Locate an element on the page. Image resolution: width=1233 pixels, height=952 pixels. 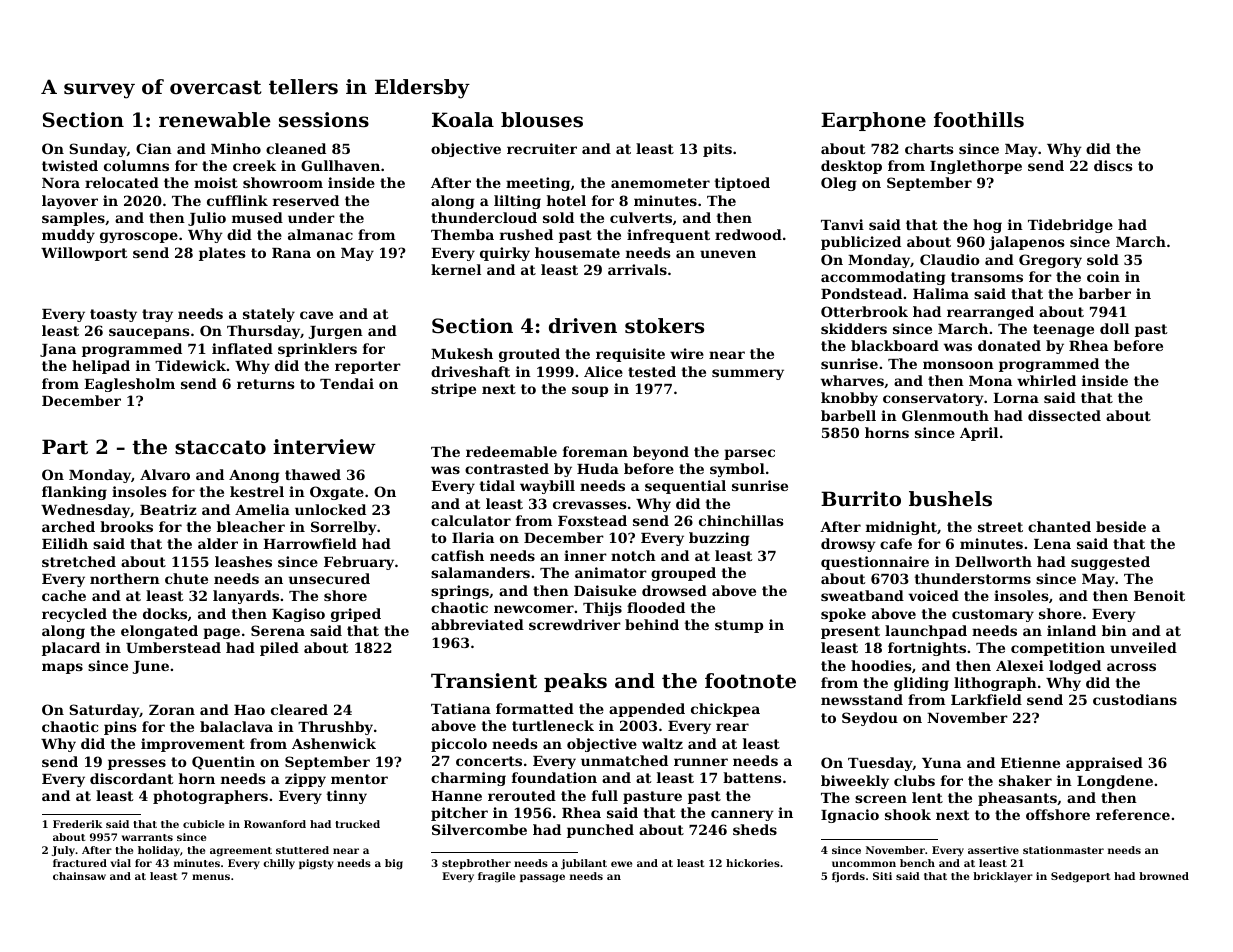
chanted is located at coordinates (1059, 526).
